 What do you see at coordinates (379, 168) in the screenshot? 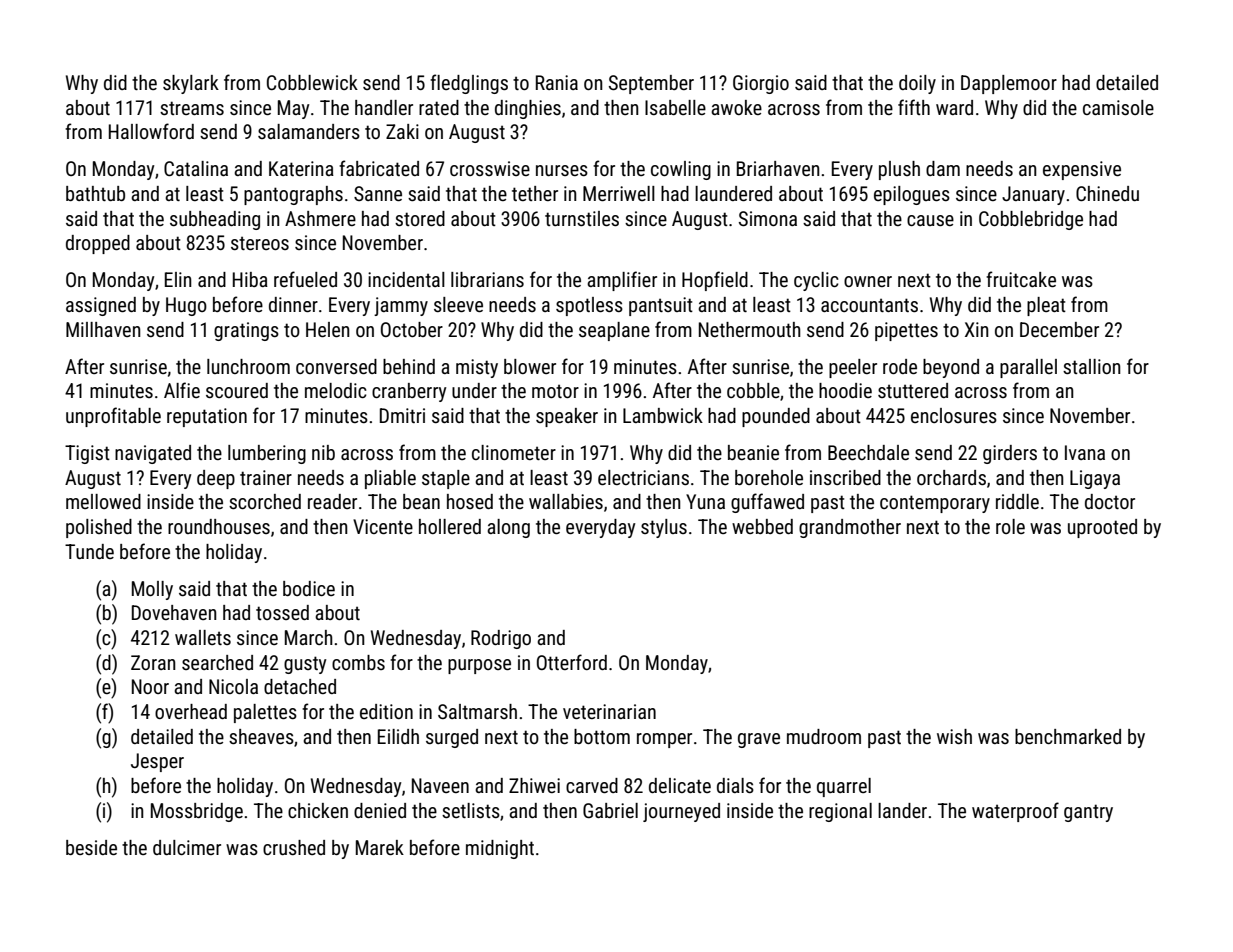
I see `fabricated` at bounding box center [379, 168].
